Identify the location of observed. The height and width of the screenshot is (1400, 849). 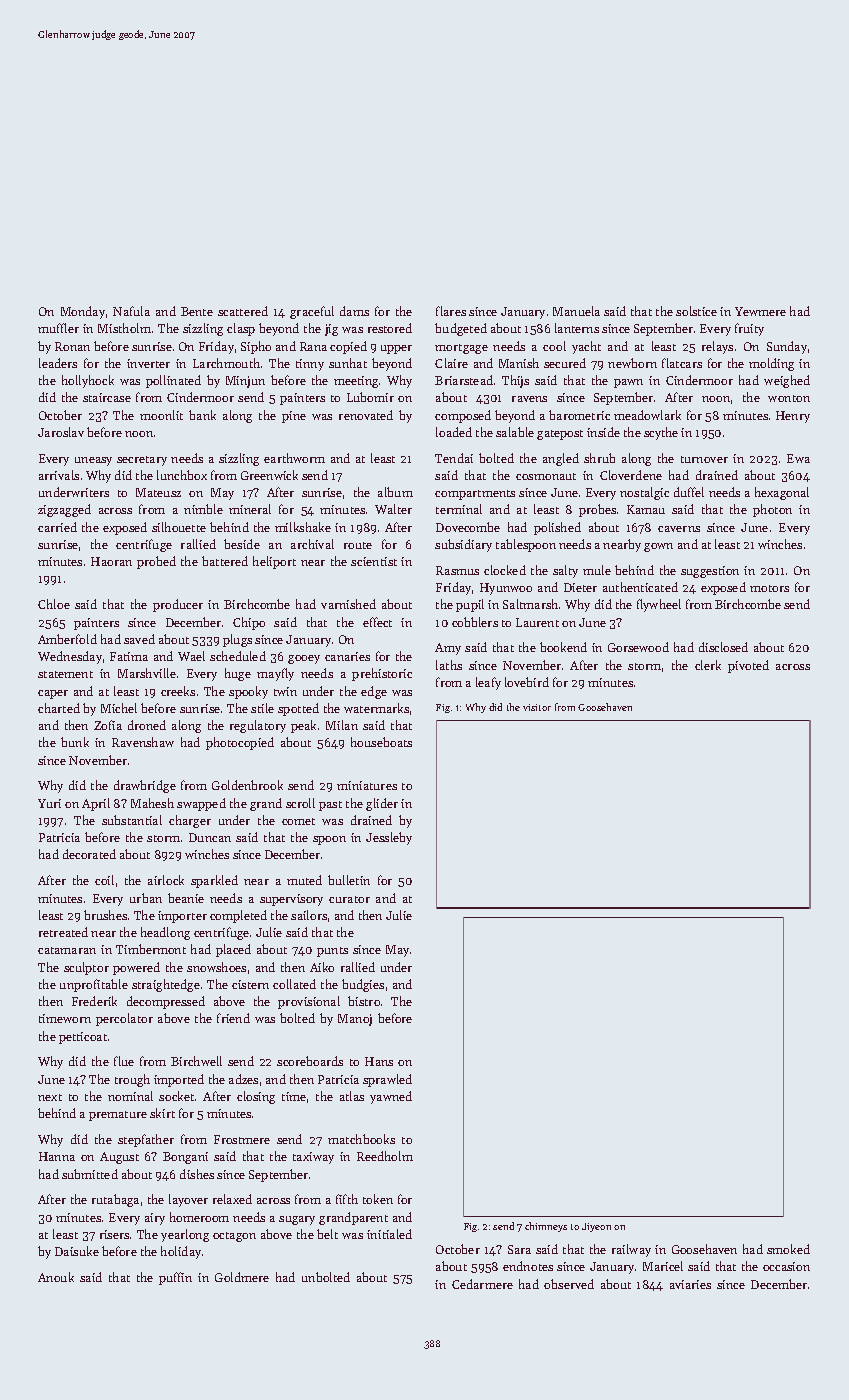
(569, 1284).
